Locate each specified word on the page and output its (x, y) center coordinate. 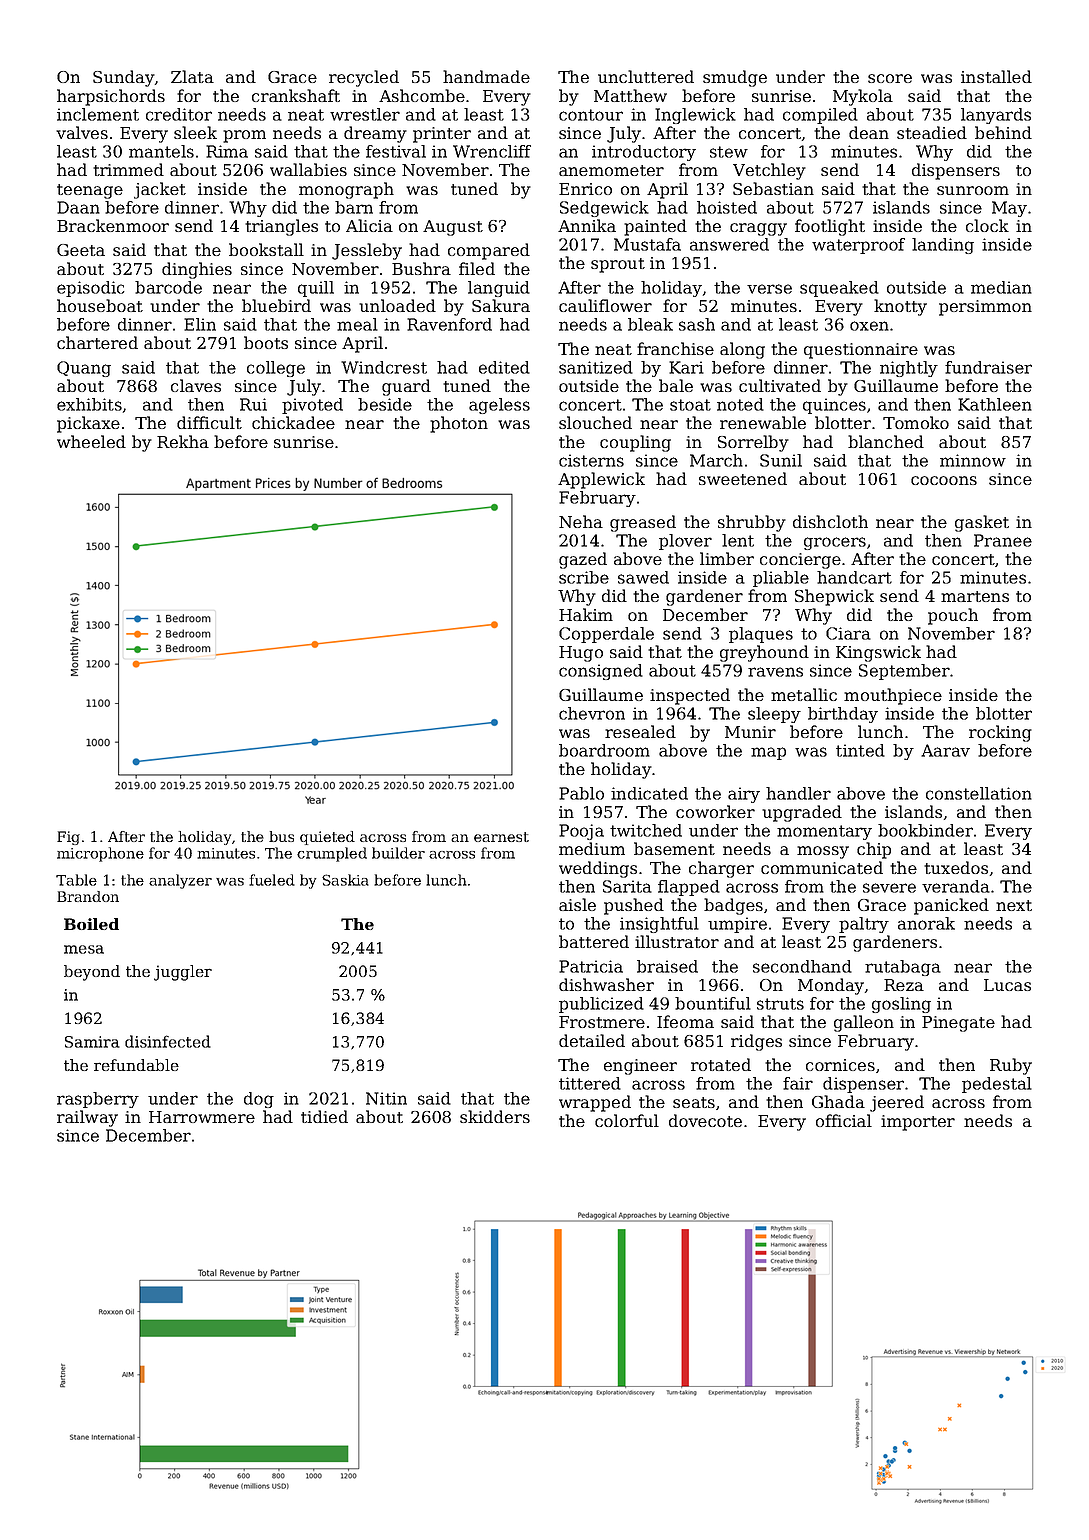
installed (996, 76)
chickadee (293, 422)
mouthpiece (893, 696)
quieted (327, 838)
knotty (900, 307)
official (844, 1120)
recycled (364, 78)
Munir (750, 732)
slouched (595, 422)
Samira (92, 1042)
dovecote (705, 1120)
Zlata (192, 76)
